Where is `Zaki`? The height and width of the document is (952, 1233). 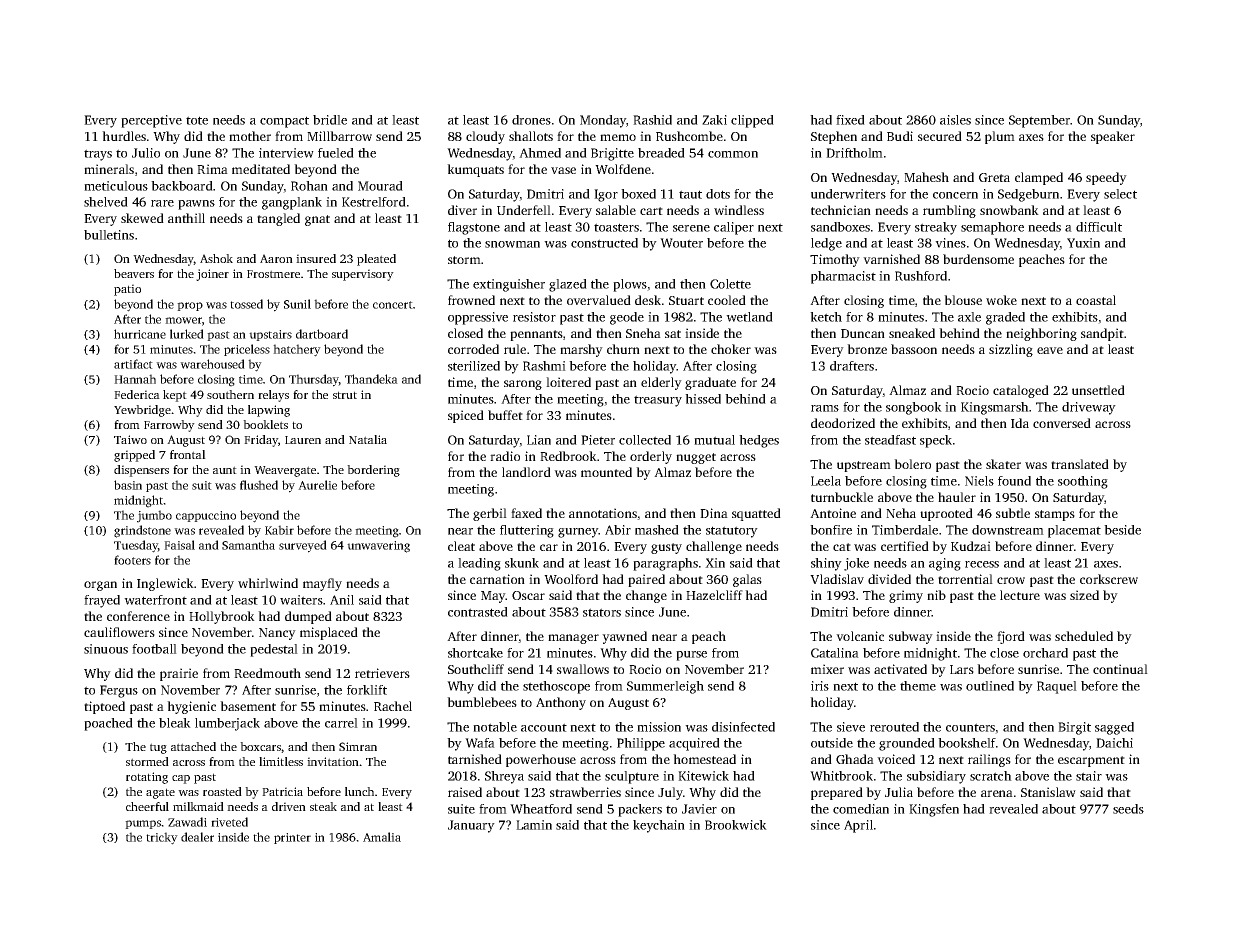
Zaki is located at coordinates (714, 120).
